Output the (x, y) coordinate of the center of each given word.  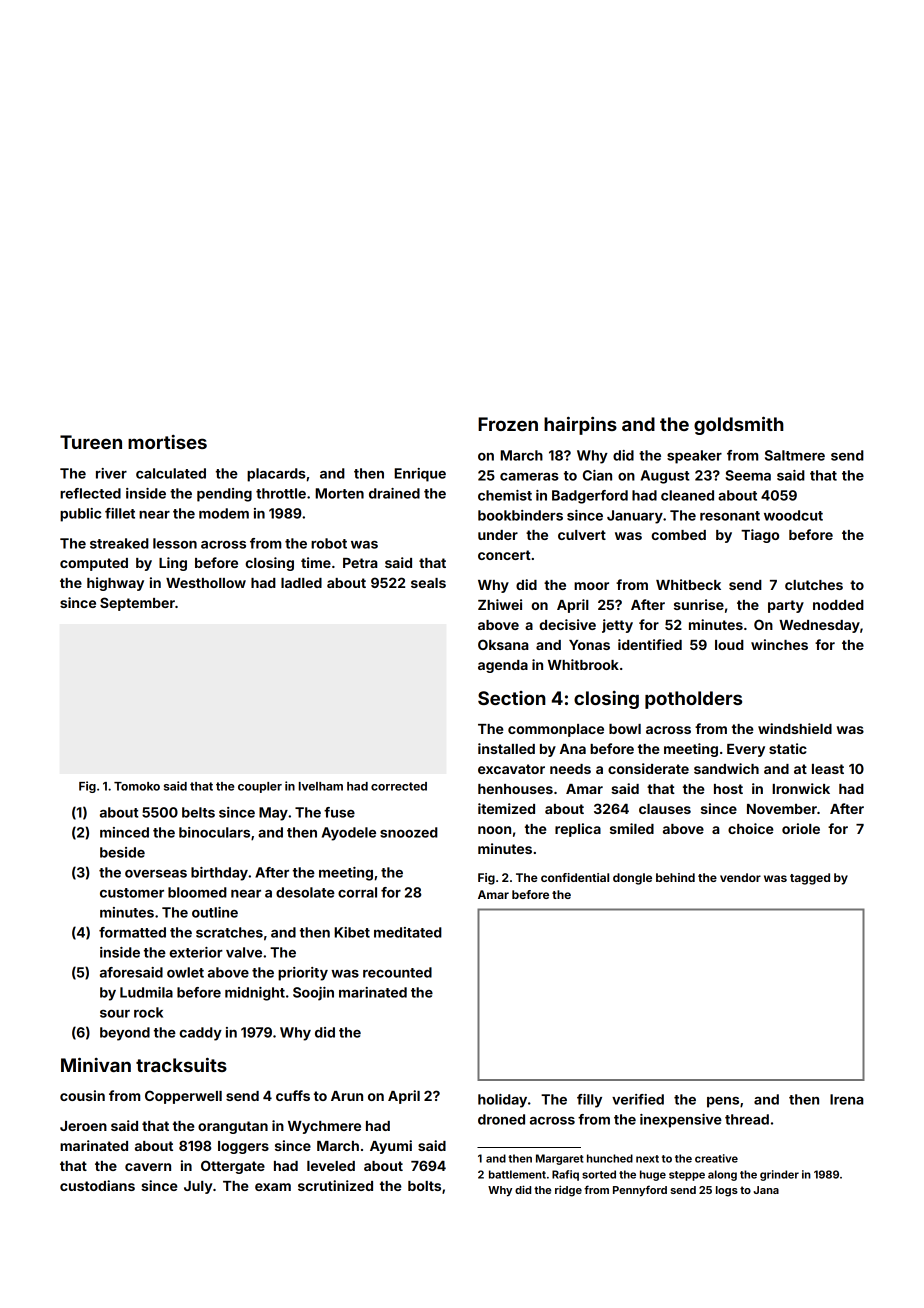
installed (506, 748)
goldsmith (739, 425)
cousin (82, 1095)
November (782, 809)
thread (747, 1119)
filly (589, 1101)
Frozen (508, 424)
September (137, 604)
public (80, 515)
